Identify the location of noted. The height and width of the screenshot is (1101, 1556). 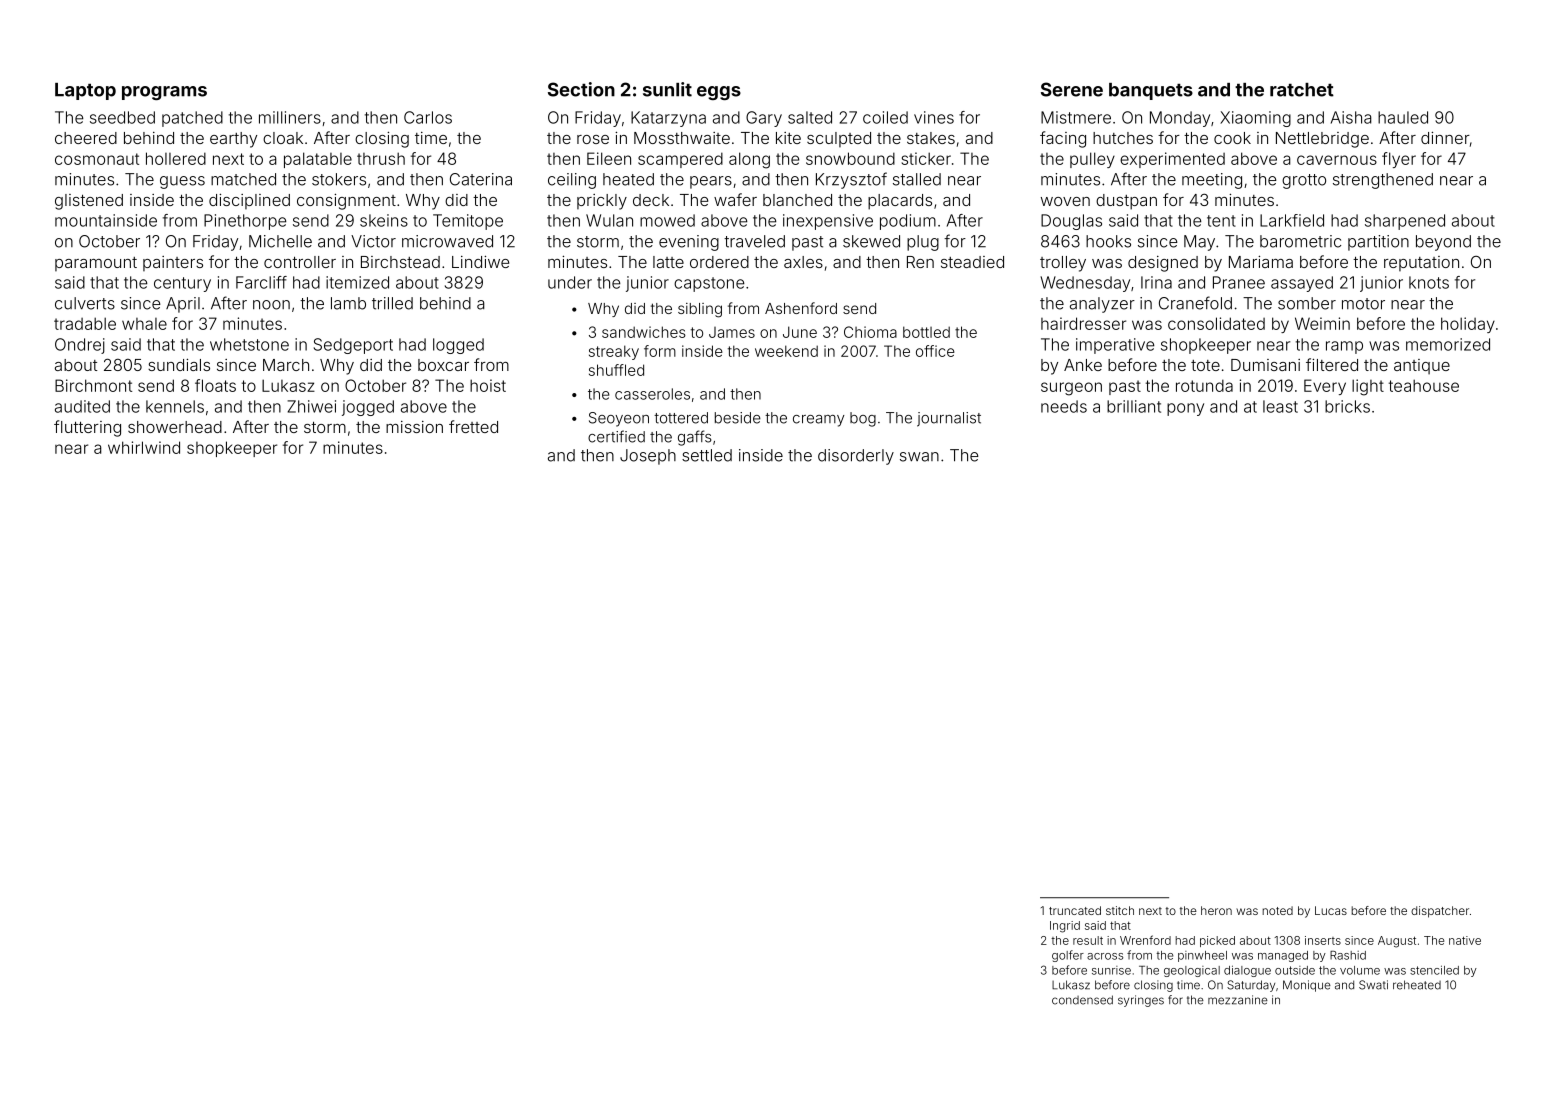
(1277, 910).
